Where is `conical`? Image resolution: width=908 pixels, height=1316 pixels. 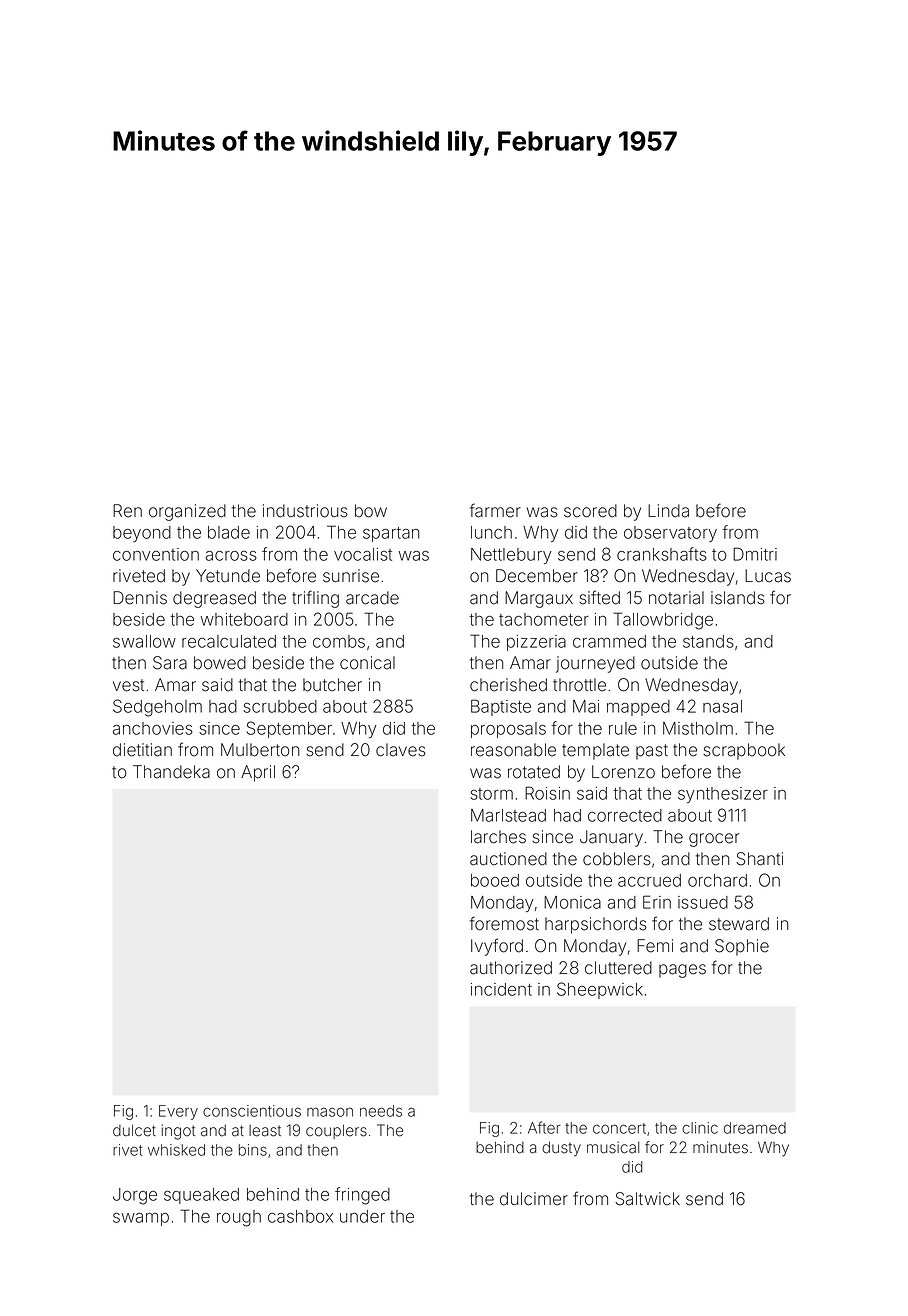 conical is located at coordinates (367, 663).
